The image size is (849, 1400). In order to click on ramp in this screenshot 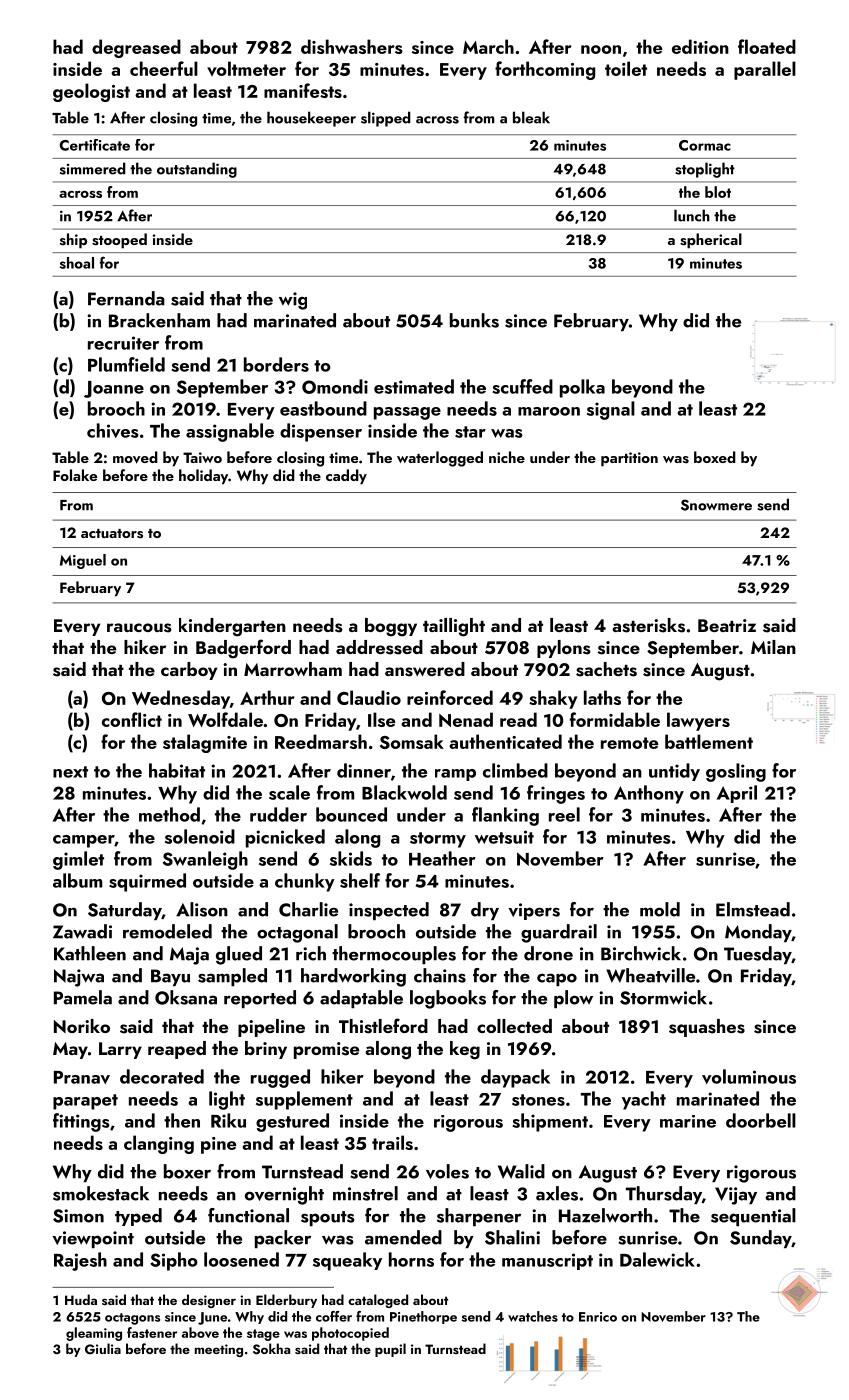, I will do `click(455, 775)`.
